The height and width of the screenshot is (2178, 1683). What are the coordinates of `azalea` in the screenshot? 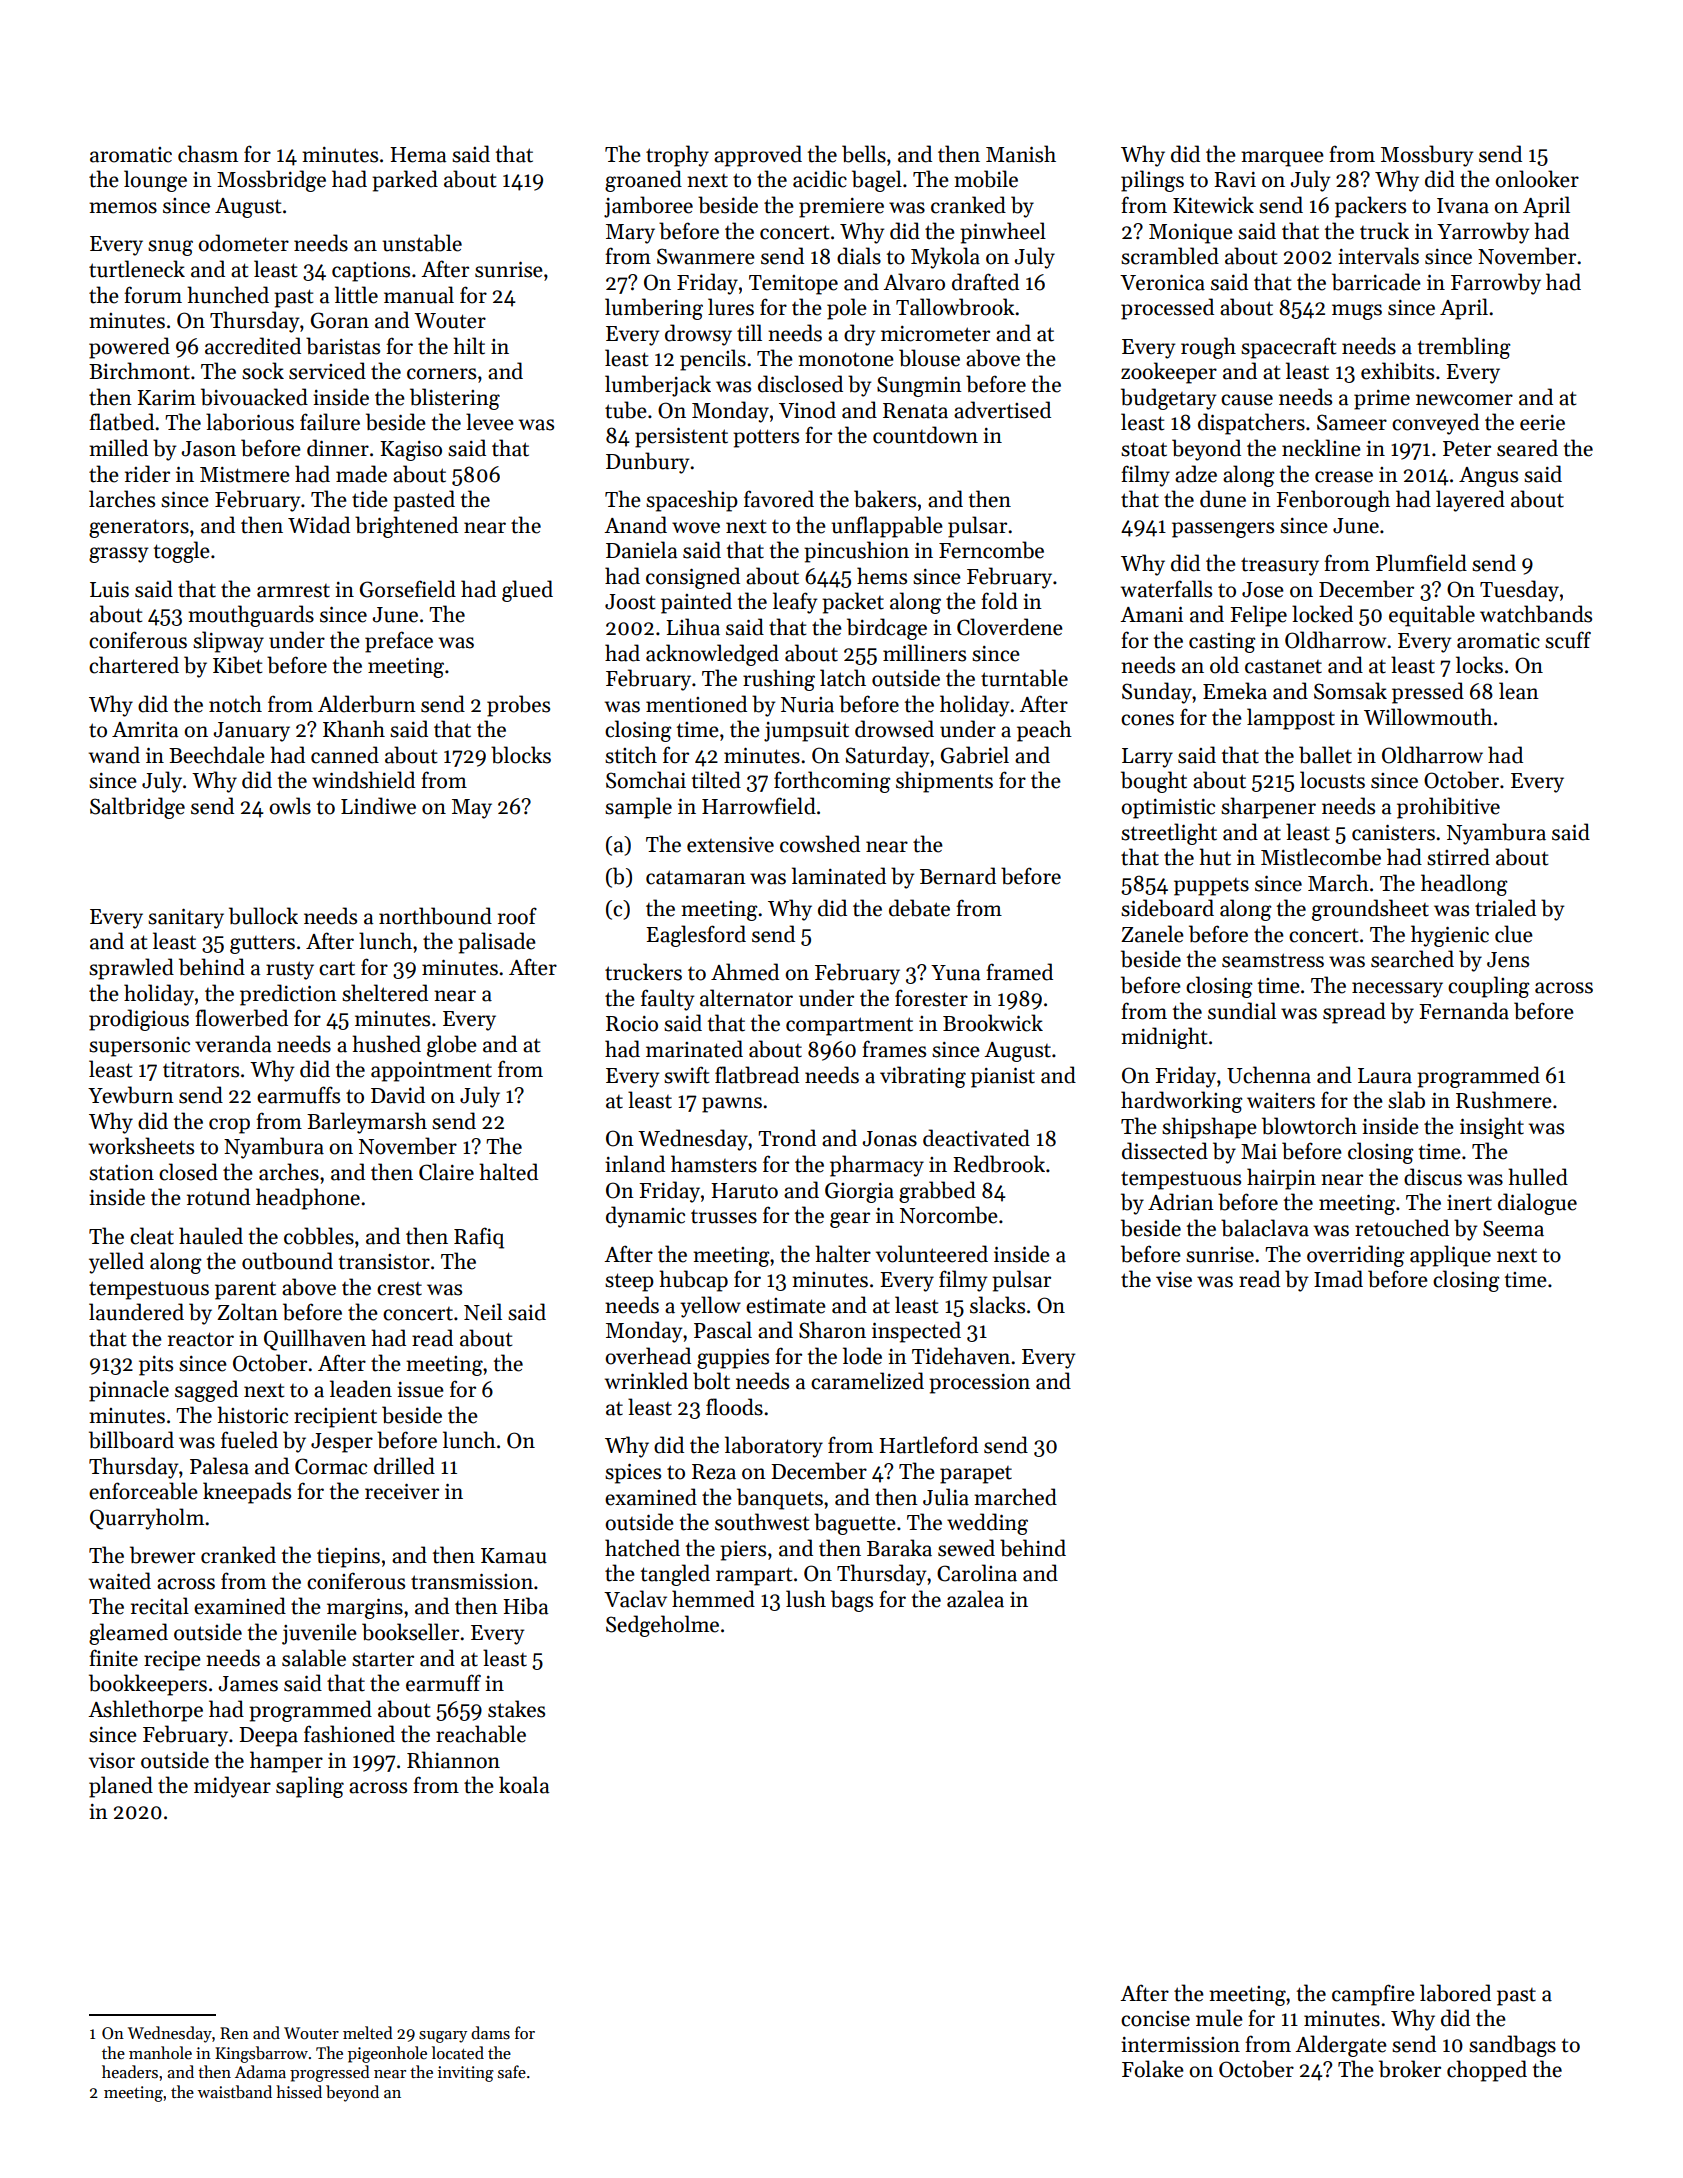 It's located at (975, 1599).
